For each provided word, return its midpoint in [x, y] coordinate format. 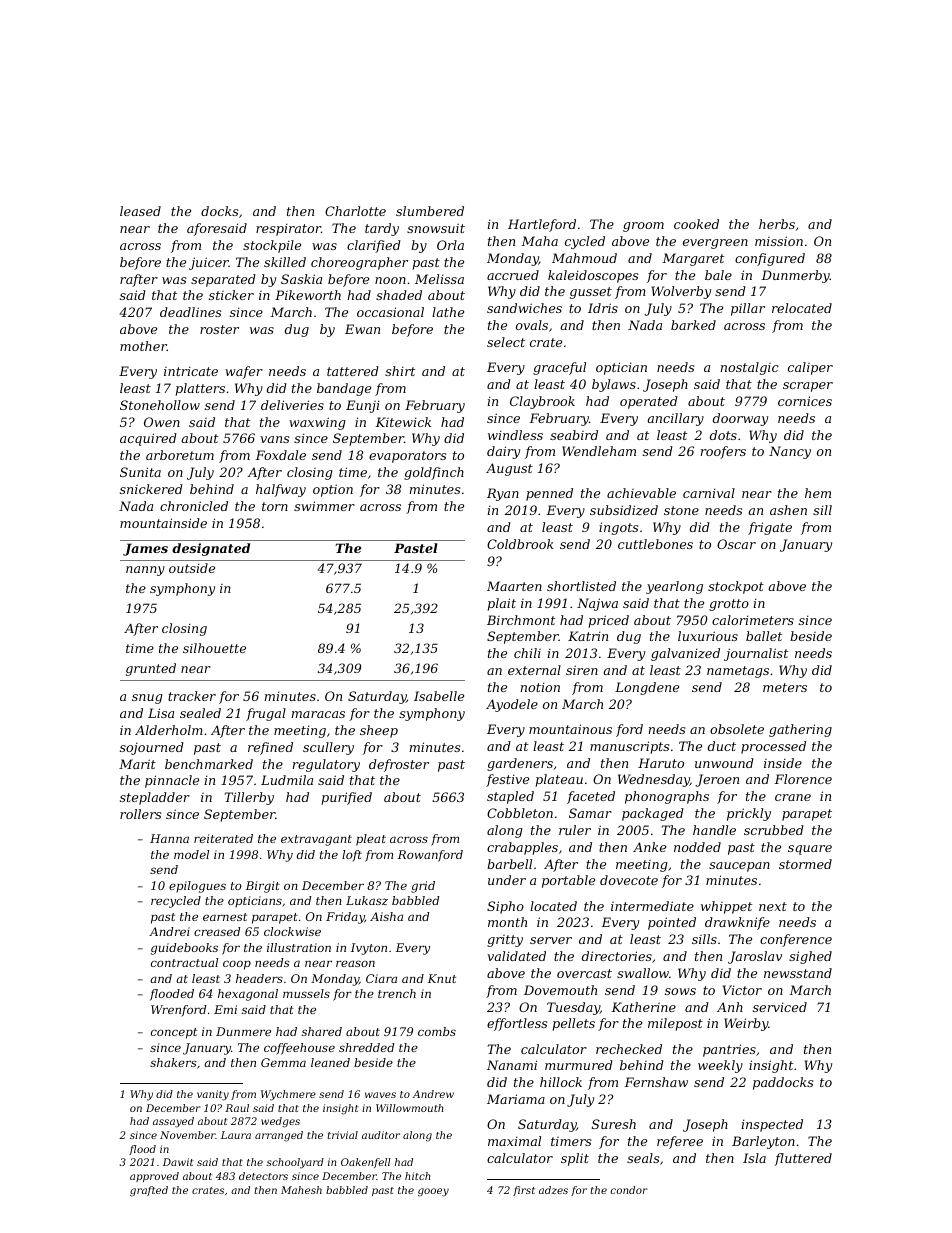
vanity [213, 1095]
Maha [539, 241]
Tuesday [573, 1008]
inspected [772, 1125]
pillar [748, 309]
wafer [244, 372]
